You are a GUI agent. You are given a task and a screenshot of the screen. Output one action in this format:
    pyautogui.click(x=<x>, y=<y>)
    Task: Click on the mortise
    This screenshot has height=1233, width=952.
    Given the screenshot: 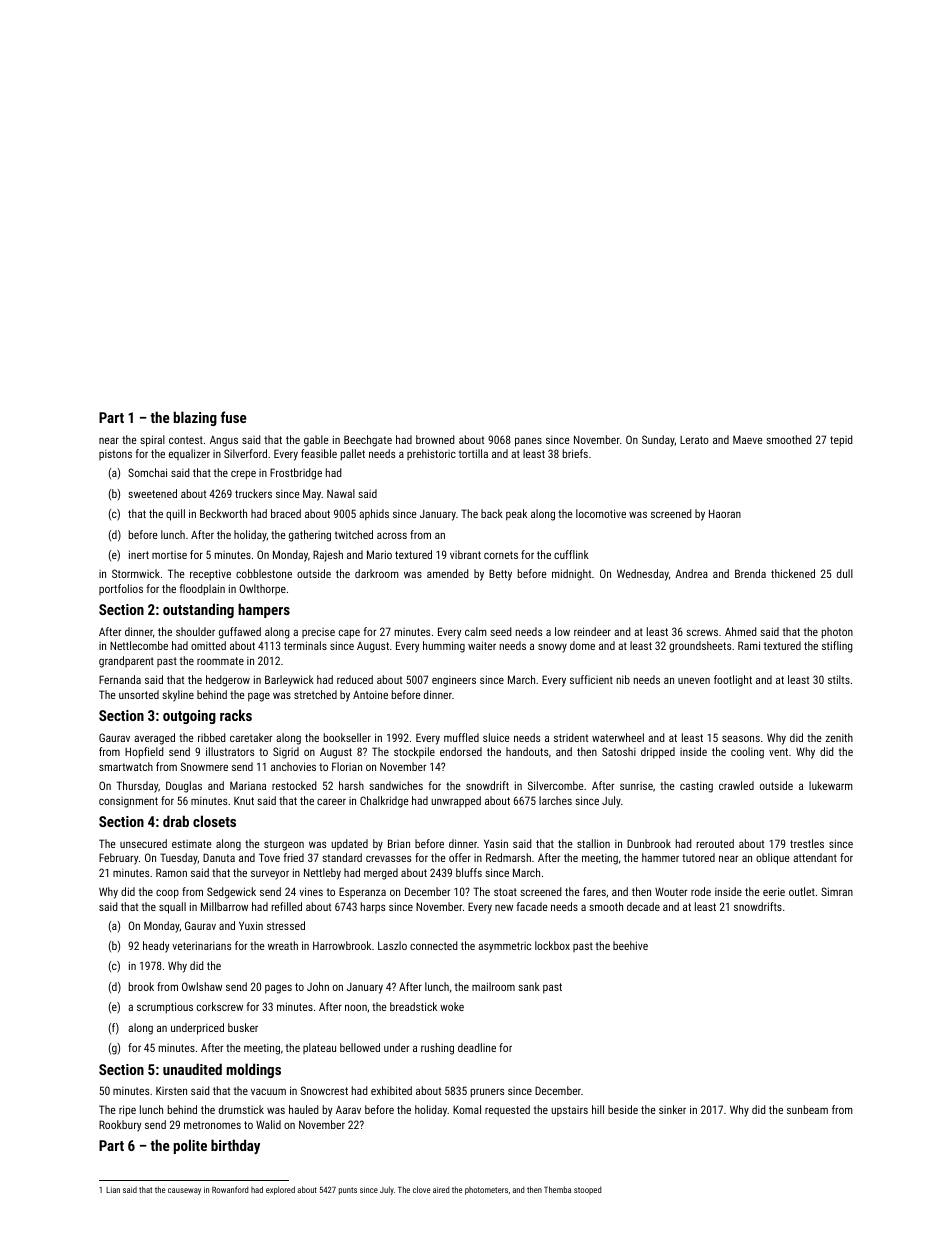 What is the action you would take?
    pyautogui.click(x=169, y=555)
